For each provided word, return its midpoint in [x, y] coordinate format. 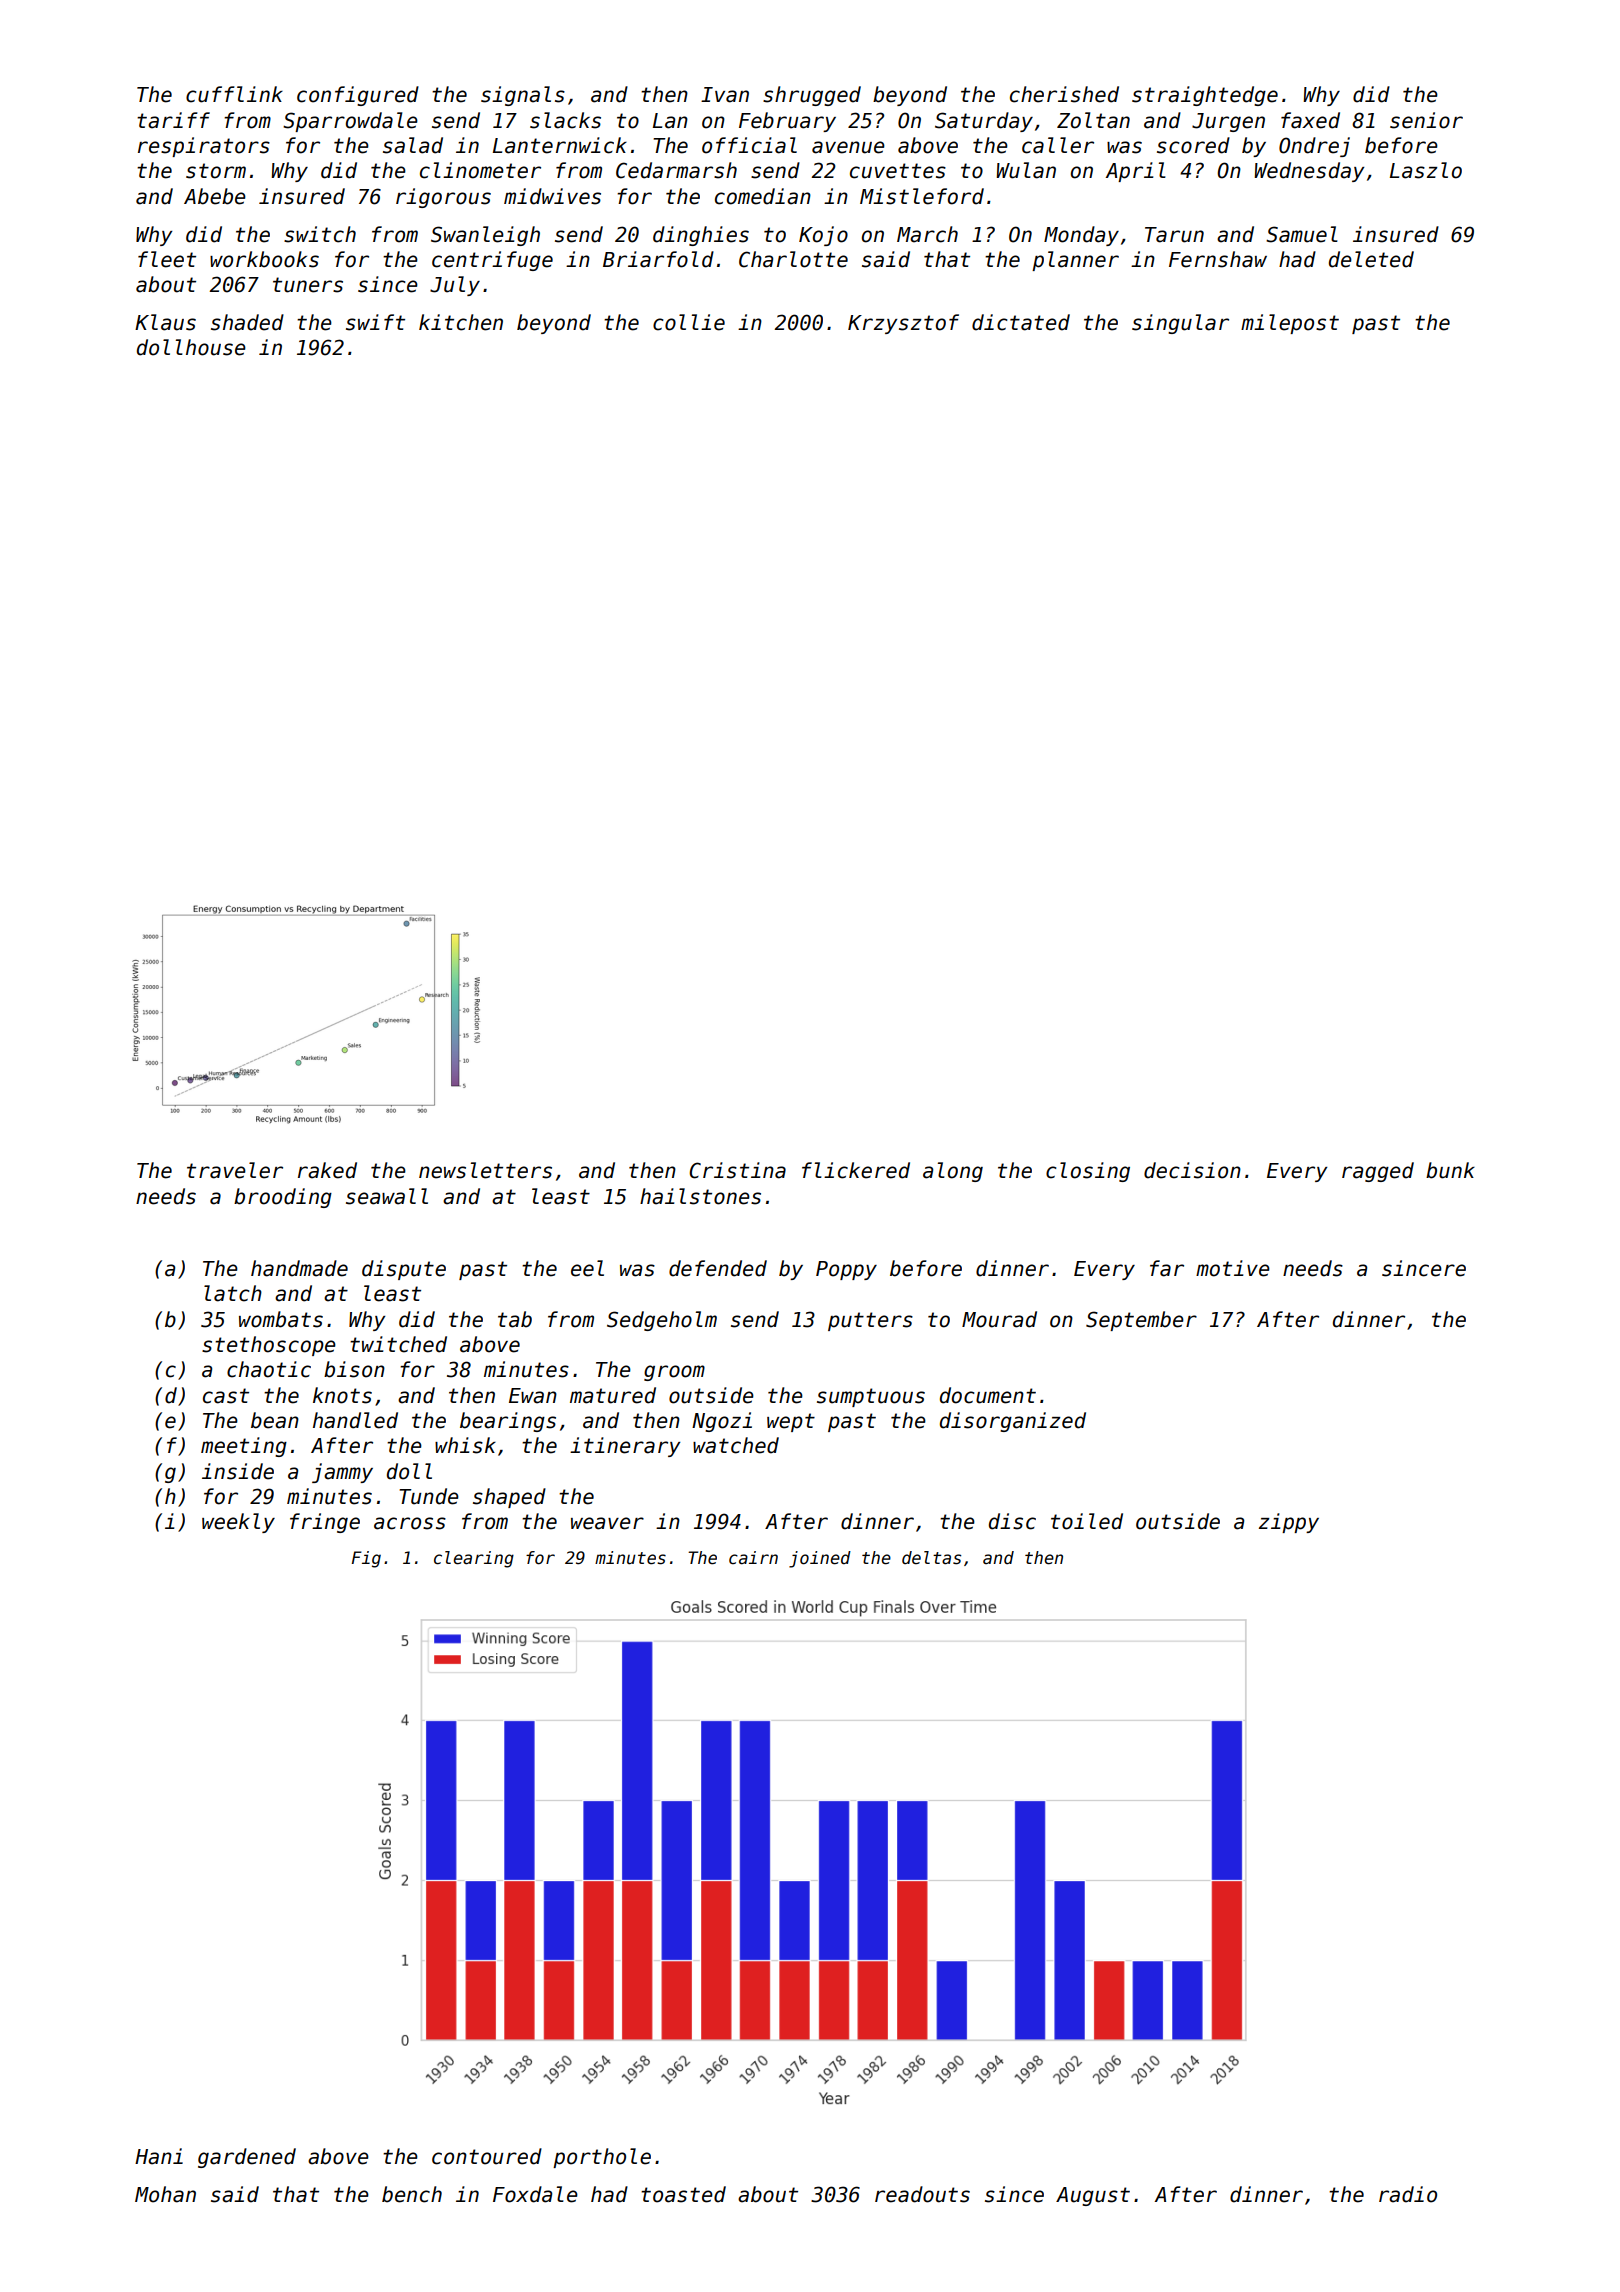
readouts [922, 2194]
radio [1408, 2194]
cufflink [234, 94]
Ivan [725, 95]
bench [412, 2194]
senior [1426, 120]
